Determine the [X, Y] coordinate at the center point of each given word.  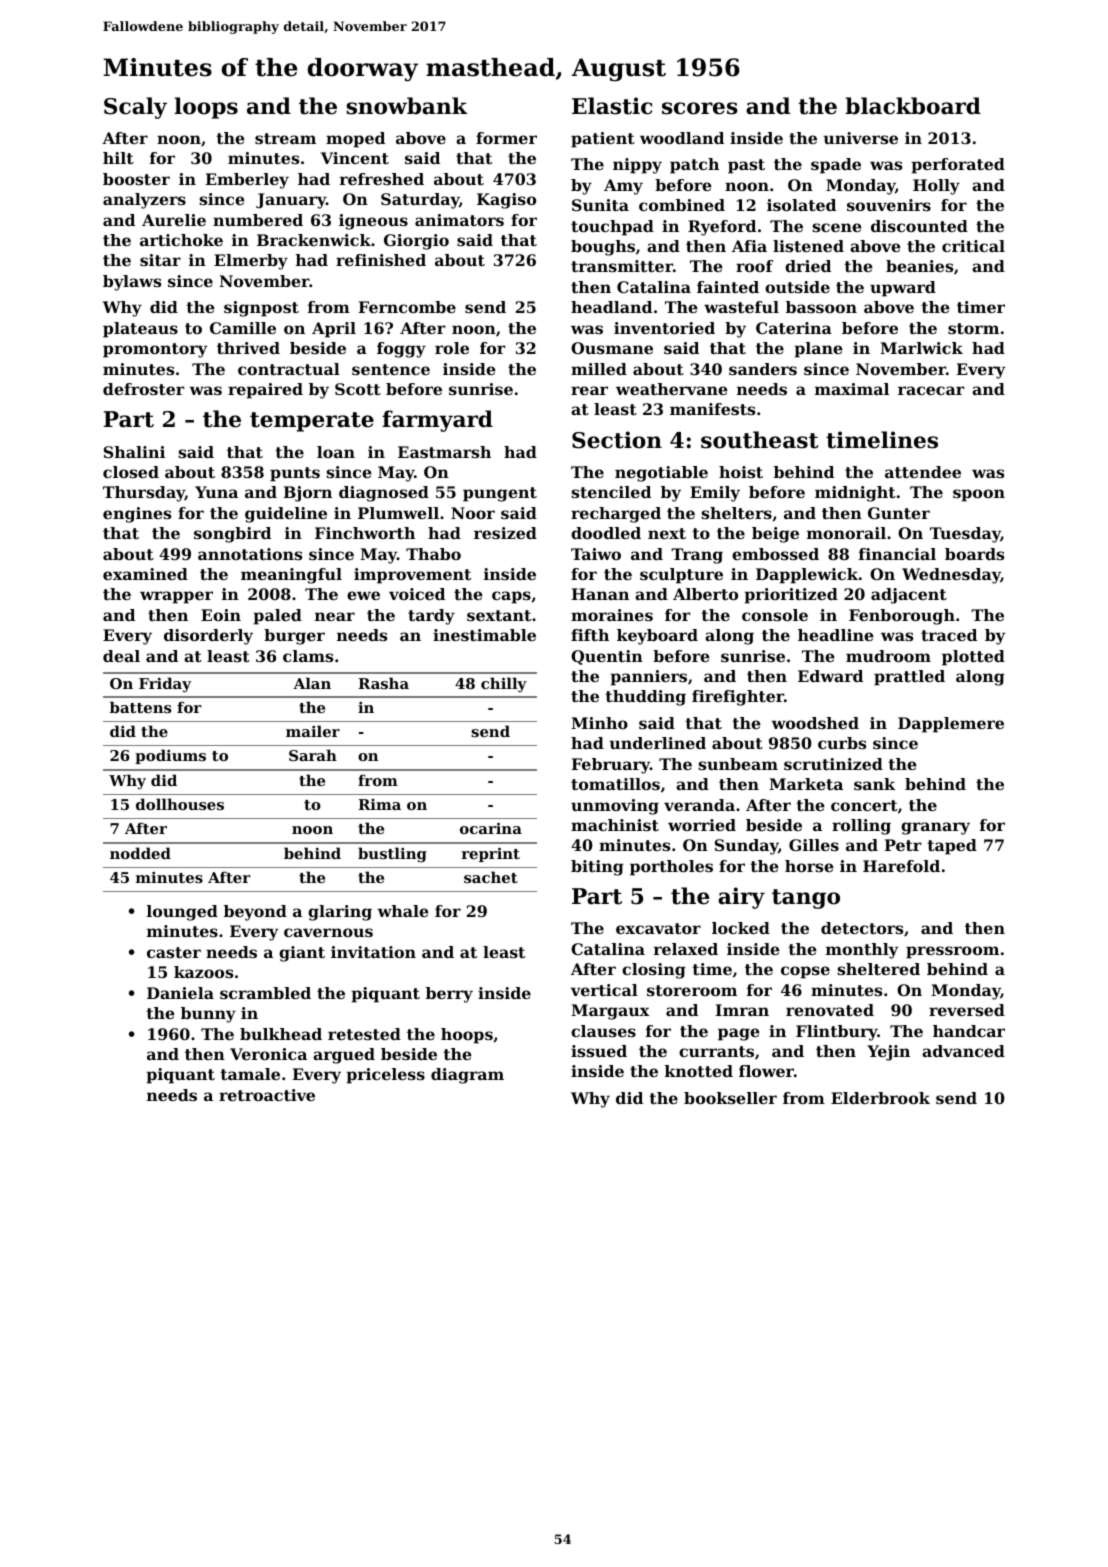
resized [505, 533]
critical [973, 246]
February [611, 766]
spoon [979, 495]
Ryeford [722, 228]
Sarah [313, 755]
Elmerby [251, 262]
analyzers [144, 201]
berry [449, 995]
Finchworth [365, 533]
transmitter [622, 266]
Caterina [794, 328]
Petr [903, 845]
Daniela [180, 993]
